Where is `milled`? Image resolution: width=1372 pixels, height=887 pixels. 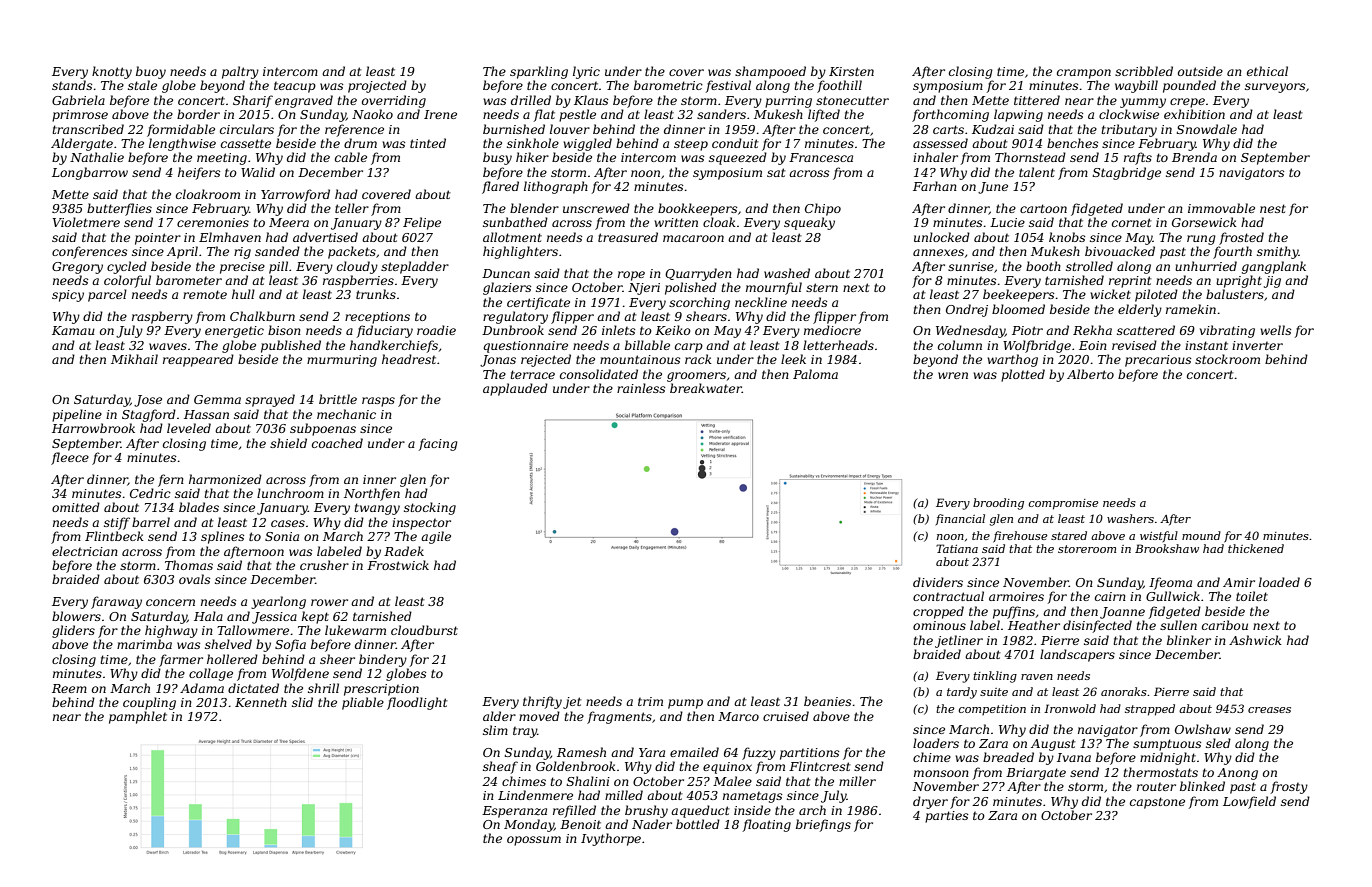
milled is located at coordinates (624, 795).
